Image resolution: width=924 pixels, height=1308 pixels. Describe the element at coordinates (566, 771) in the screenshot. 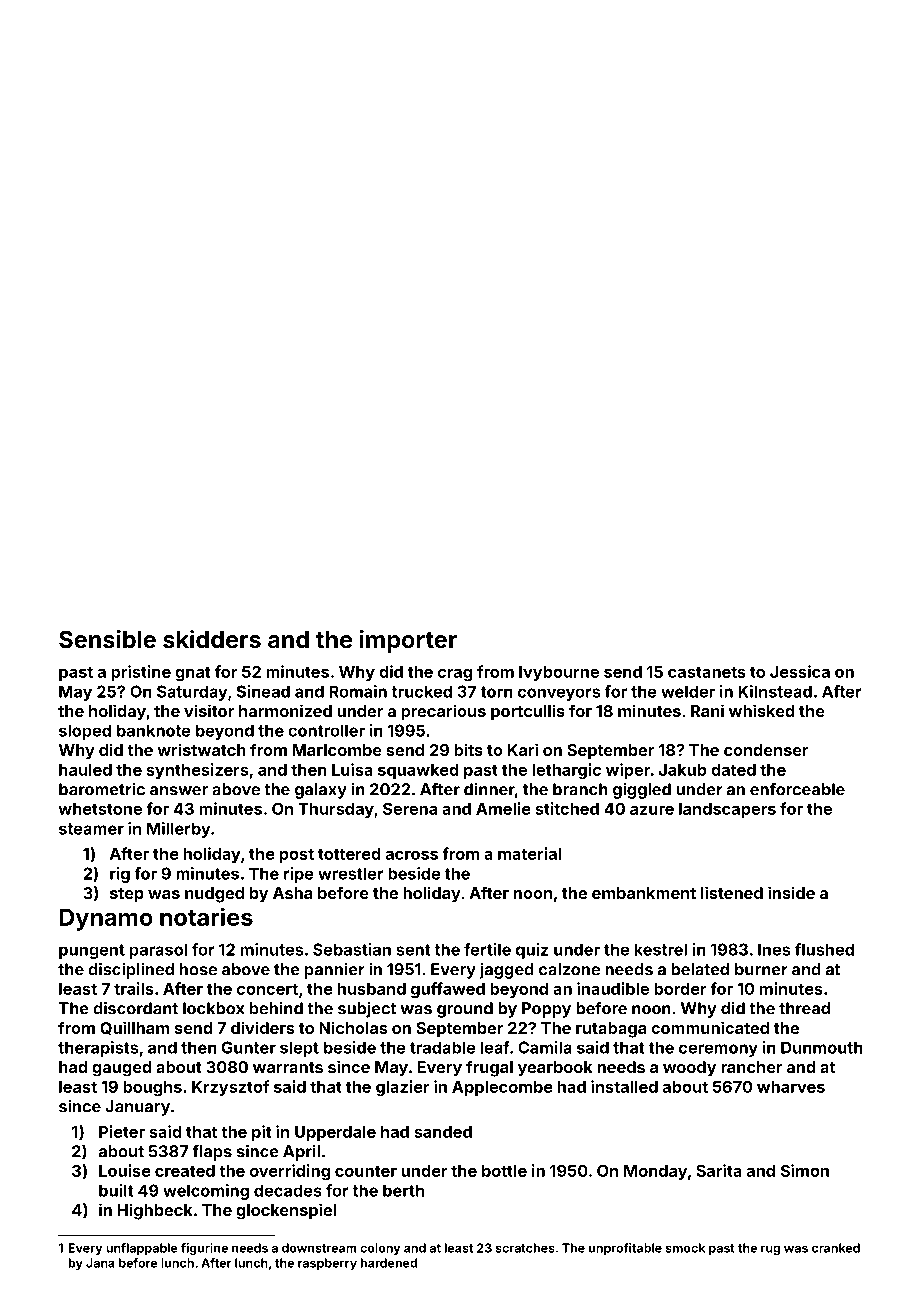

I see `lethargic` at that location.
